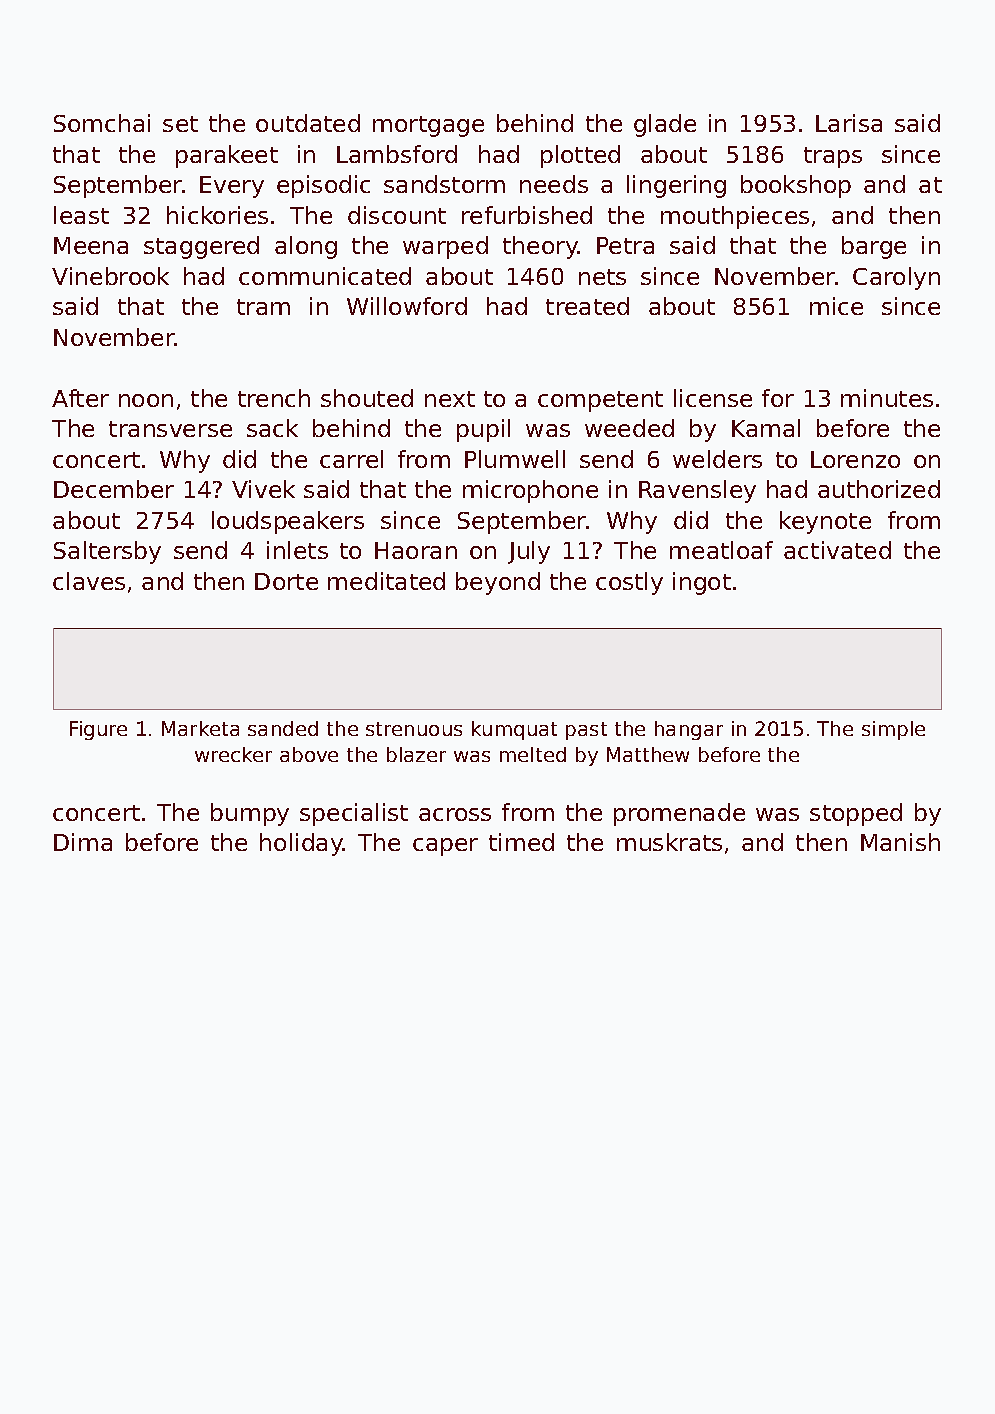  Describe the element at coordinates (498, 583) in the page. I see `beyond` at that location.
